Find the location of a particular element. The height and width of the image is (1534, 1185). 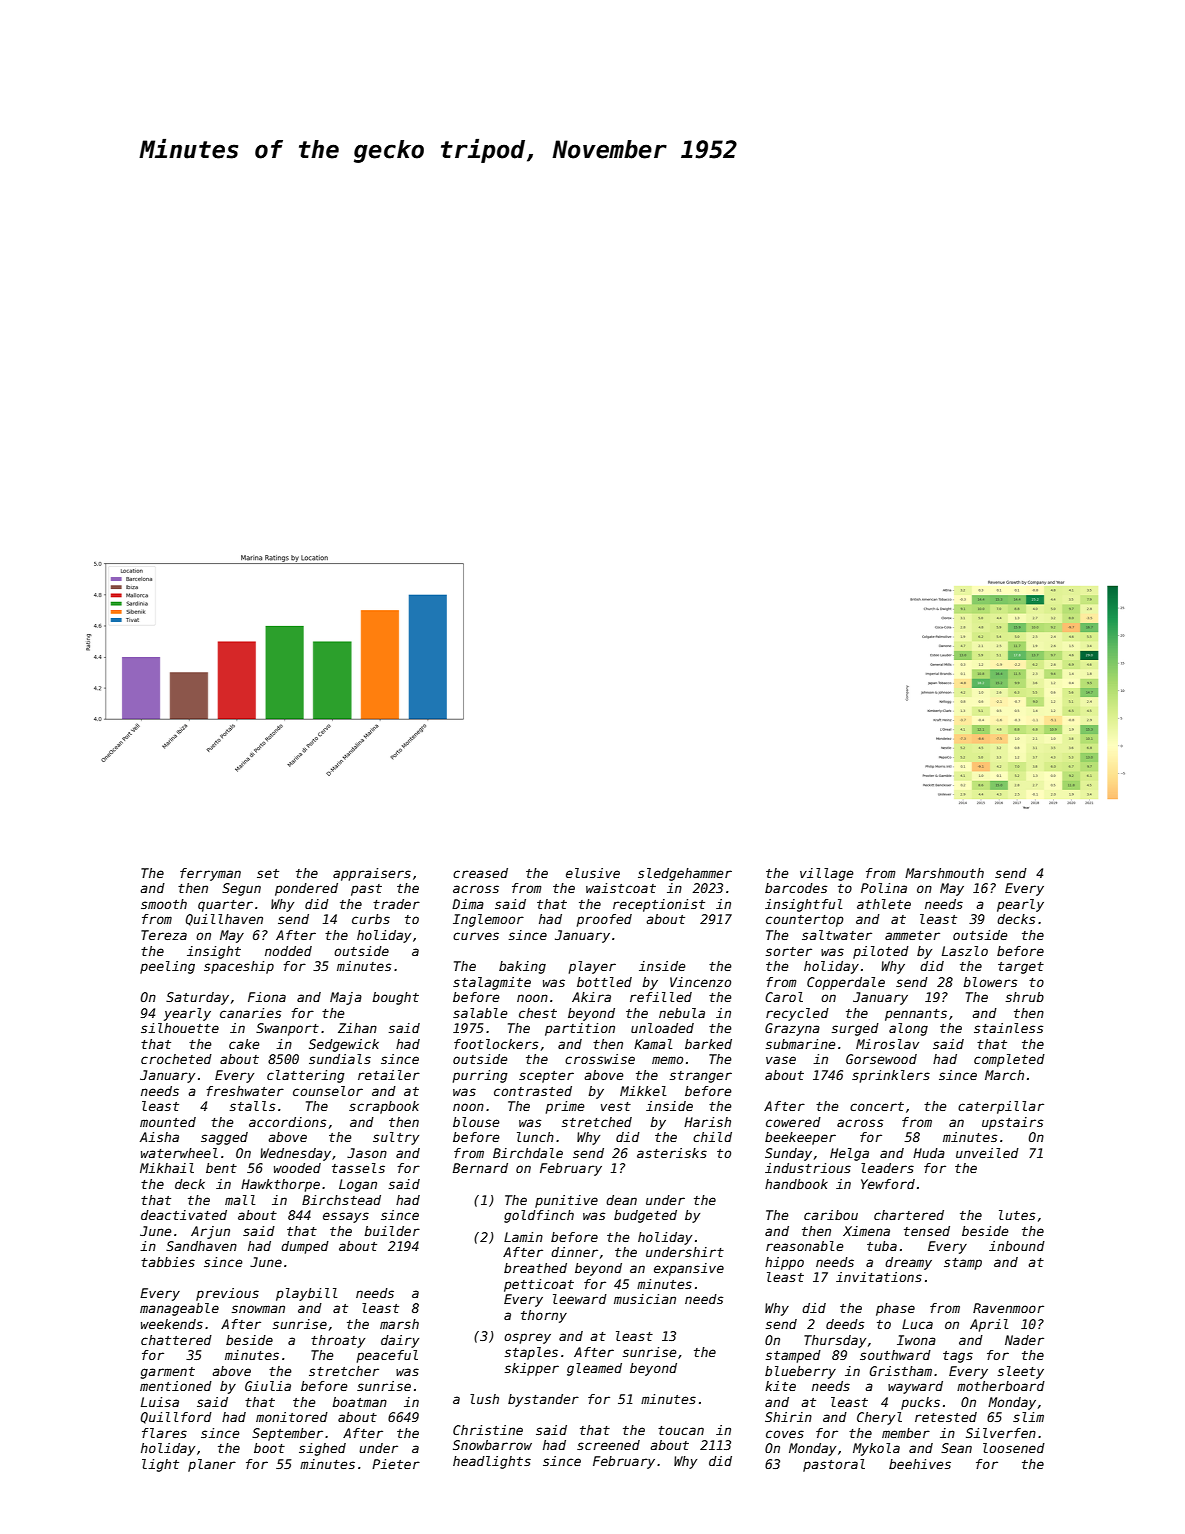

village is located at coordinates (827, 874).
